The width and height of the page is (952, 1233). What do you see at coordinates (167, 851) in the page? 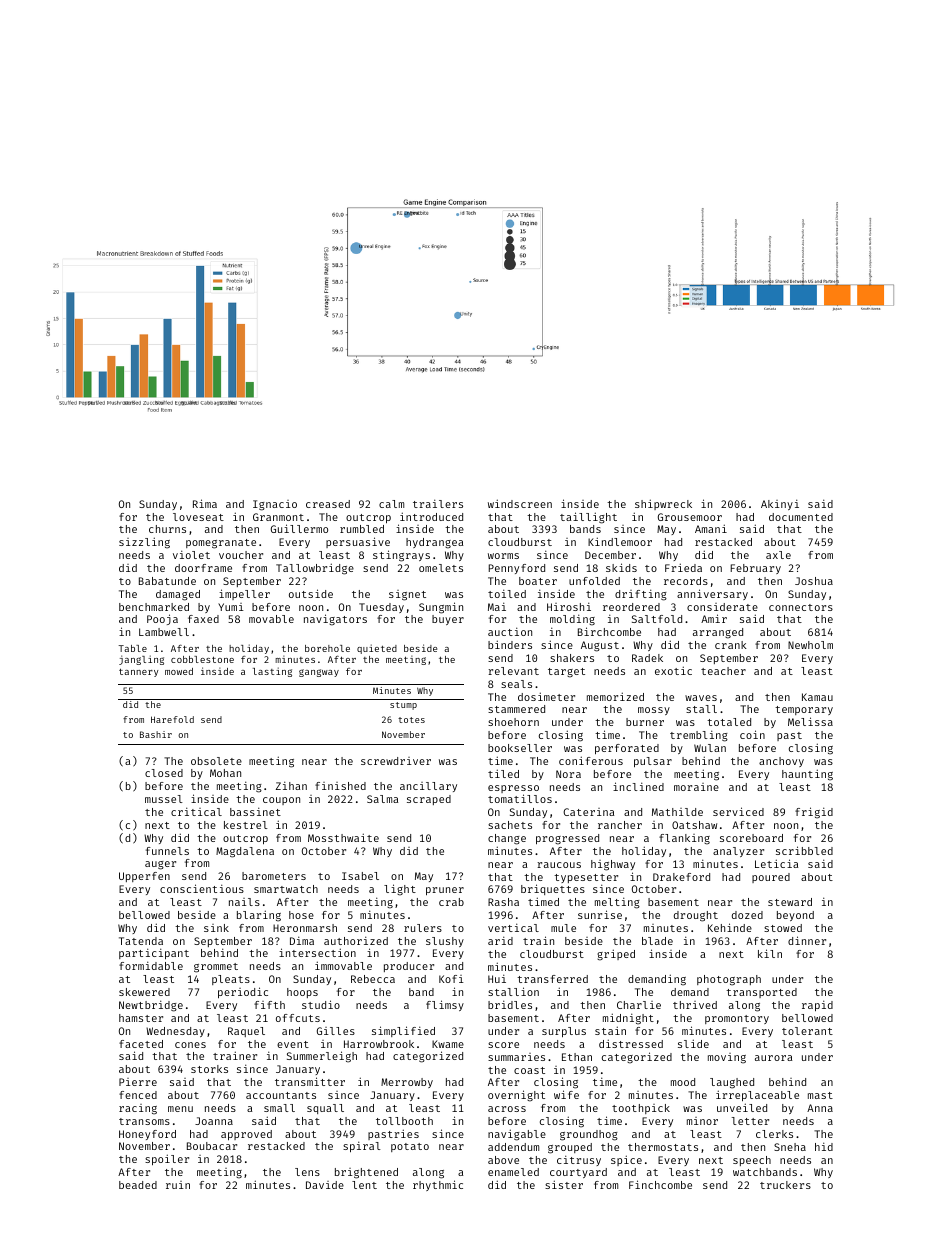
I see `funnels` at bounding box center [167, 851].
